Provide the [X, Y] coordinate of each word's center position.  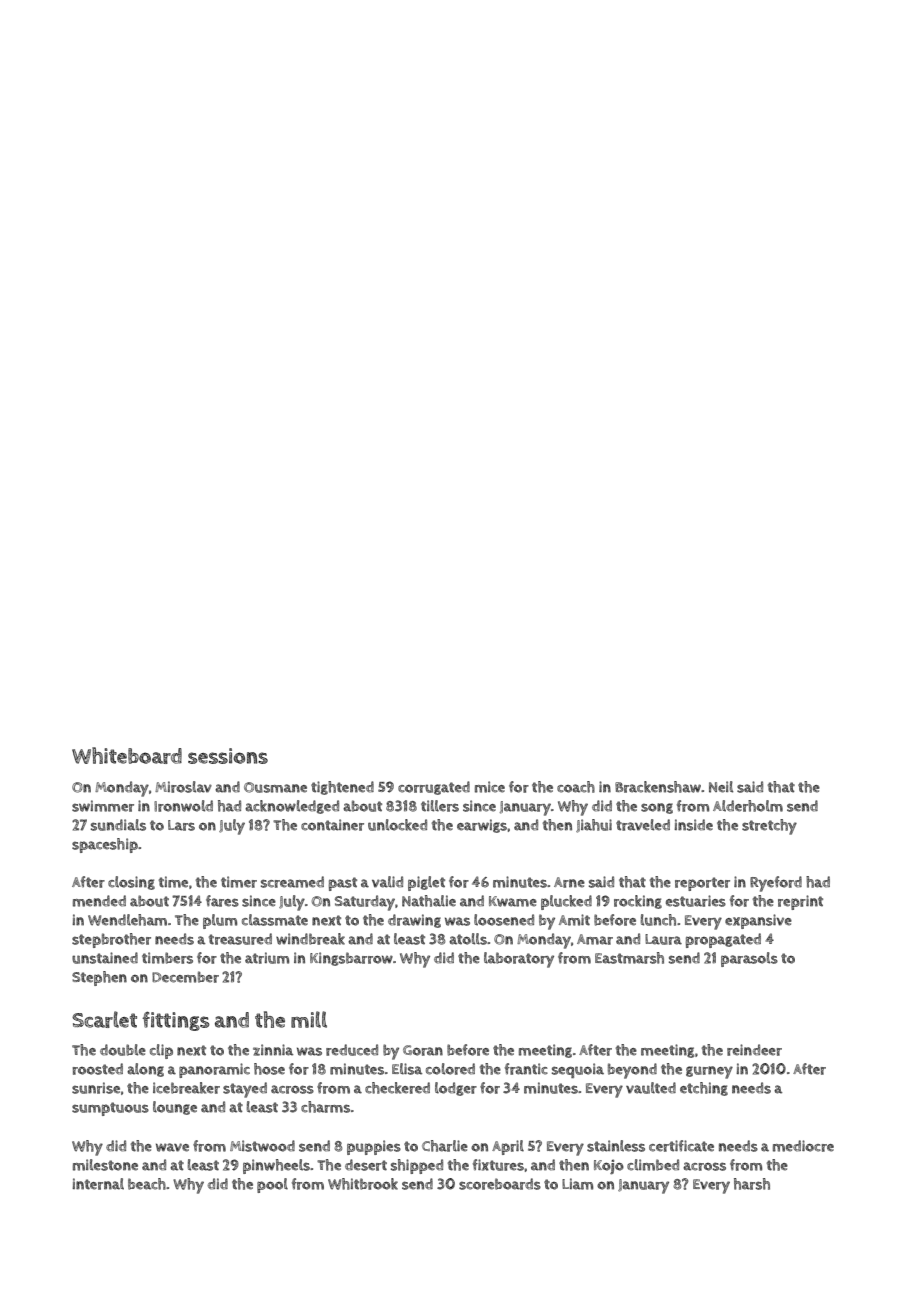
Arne [569, 882]
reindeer [754, 1050]
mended [99, 901]
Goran [423, 1050]
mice [490, 787]
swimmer [103, 806]
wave [172, 1147]
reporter [702, 884]
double [123, 1050]
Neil [721, 787]
